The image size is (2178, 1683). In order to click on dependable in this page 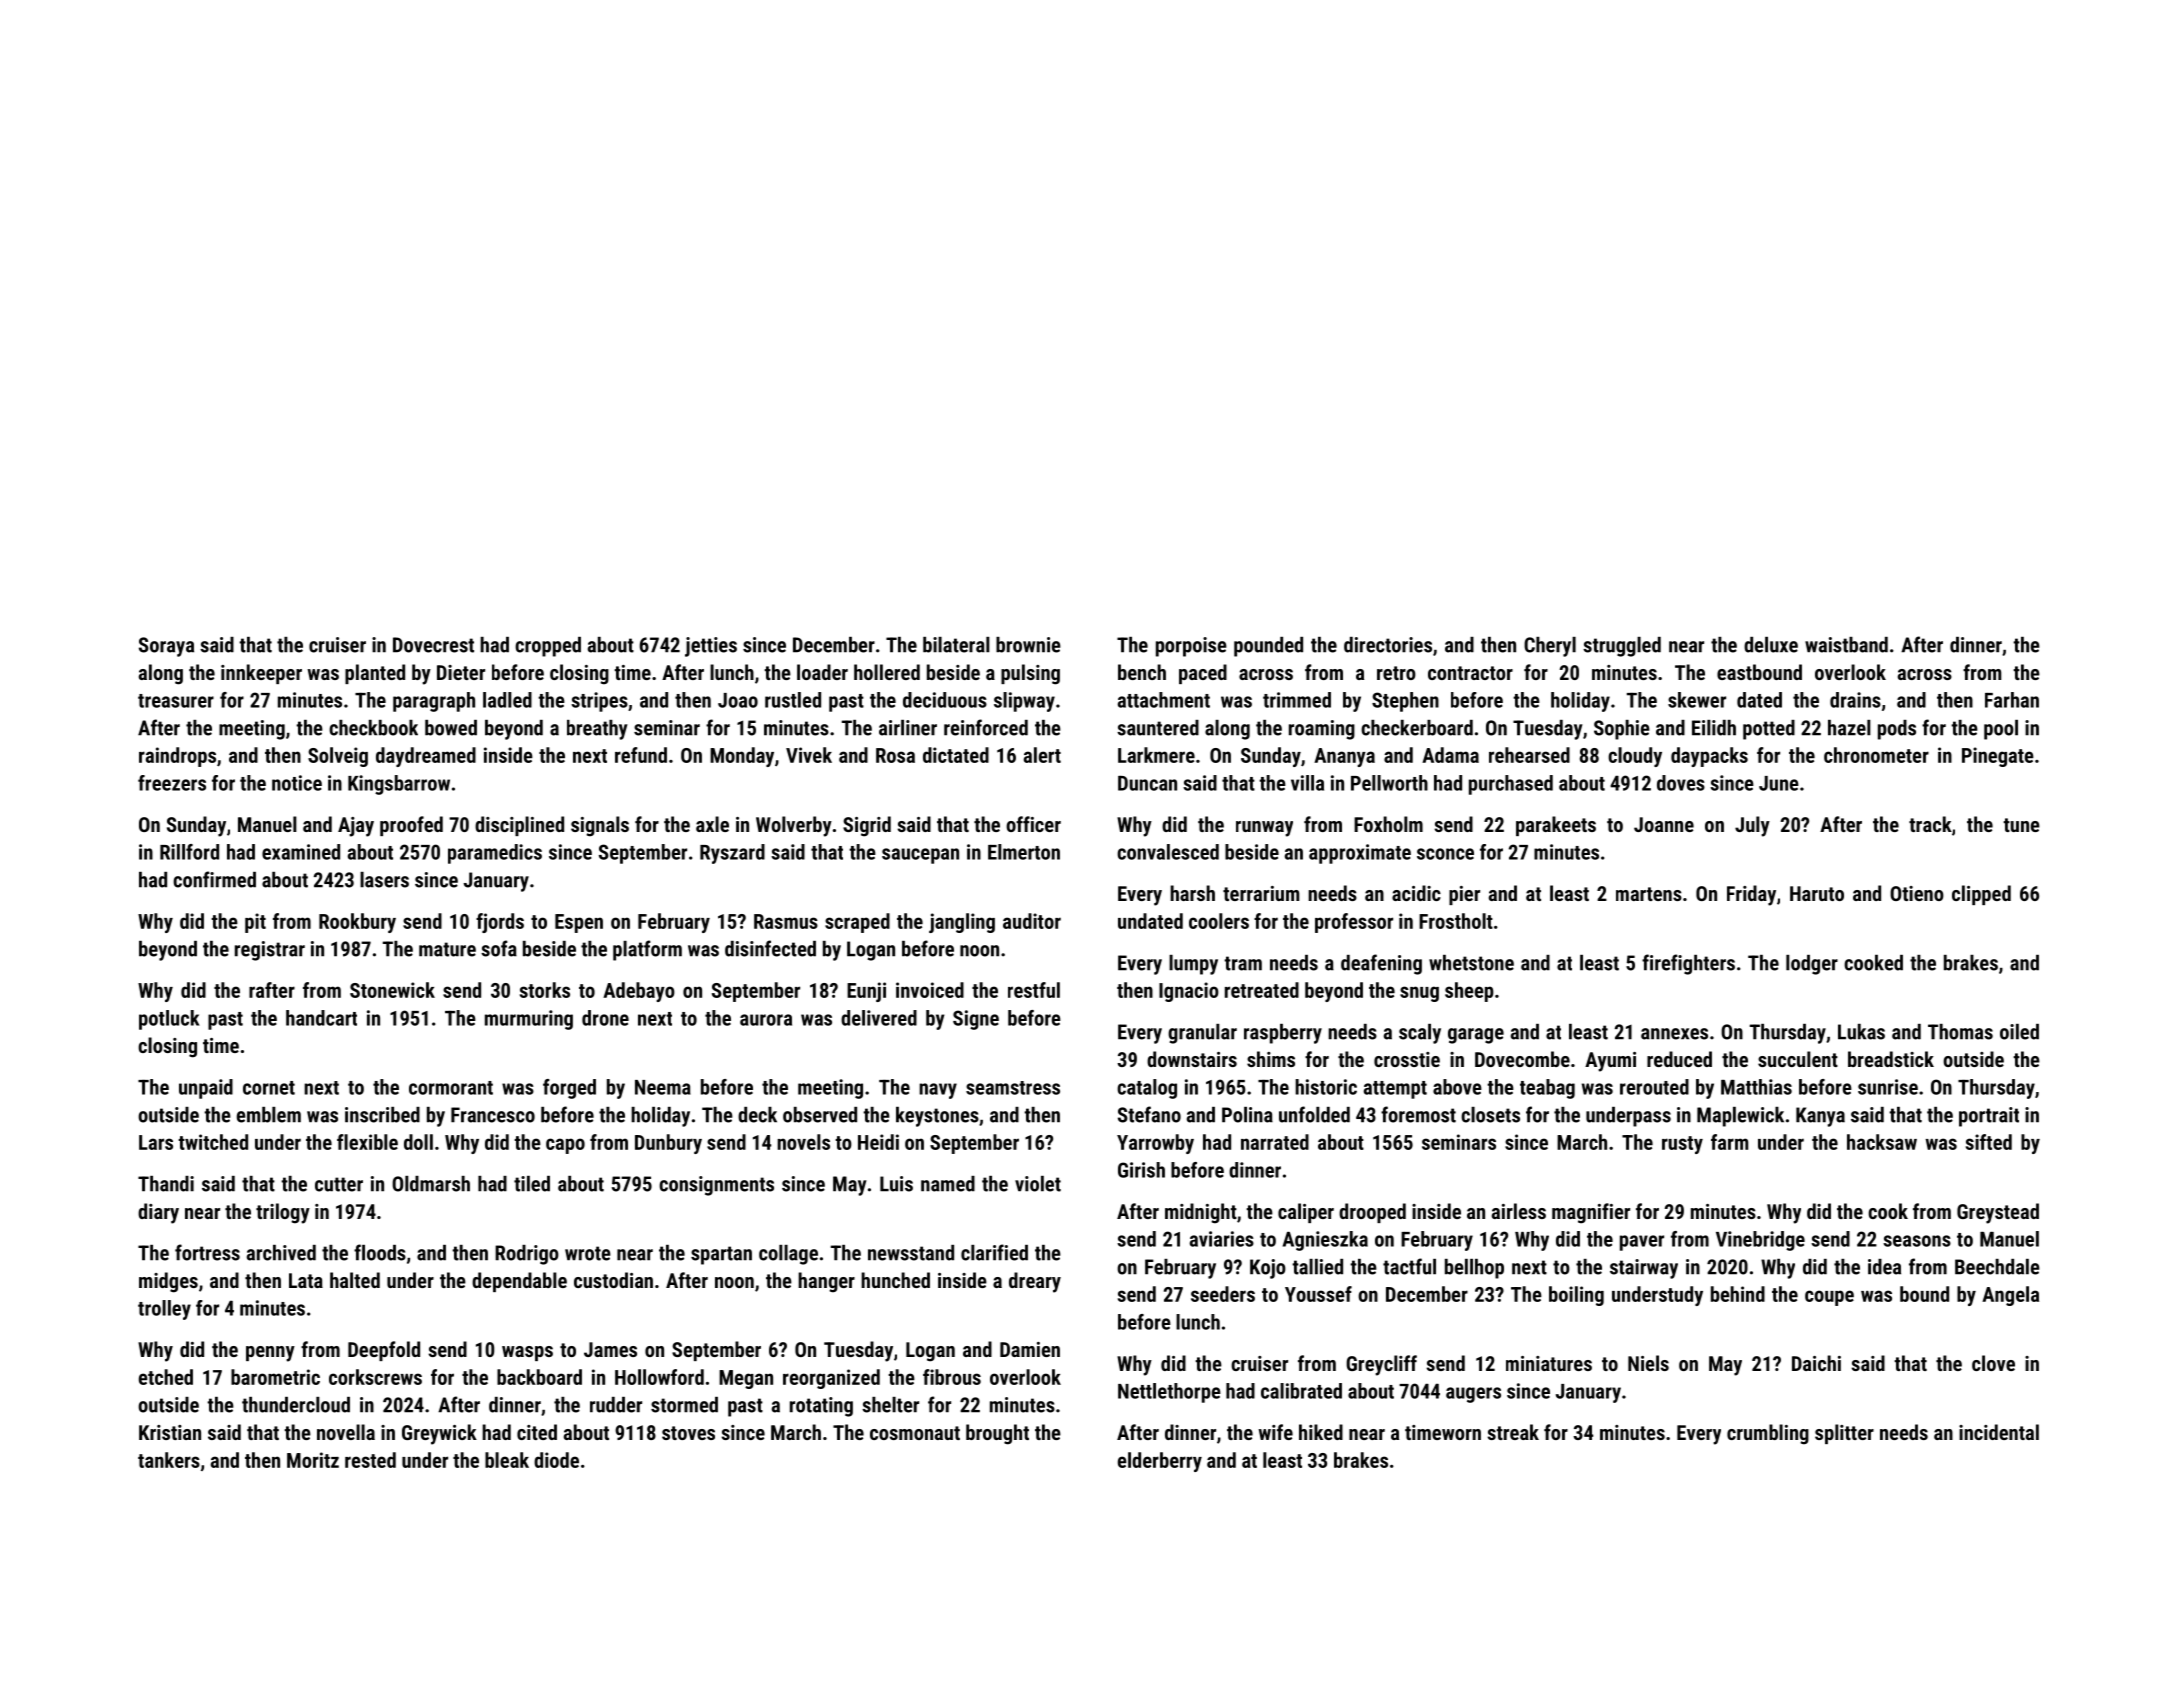, I will do `click(519, 1282)`.
